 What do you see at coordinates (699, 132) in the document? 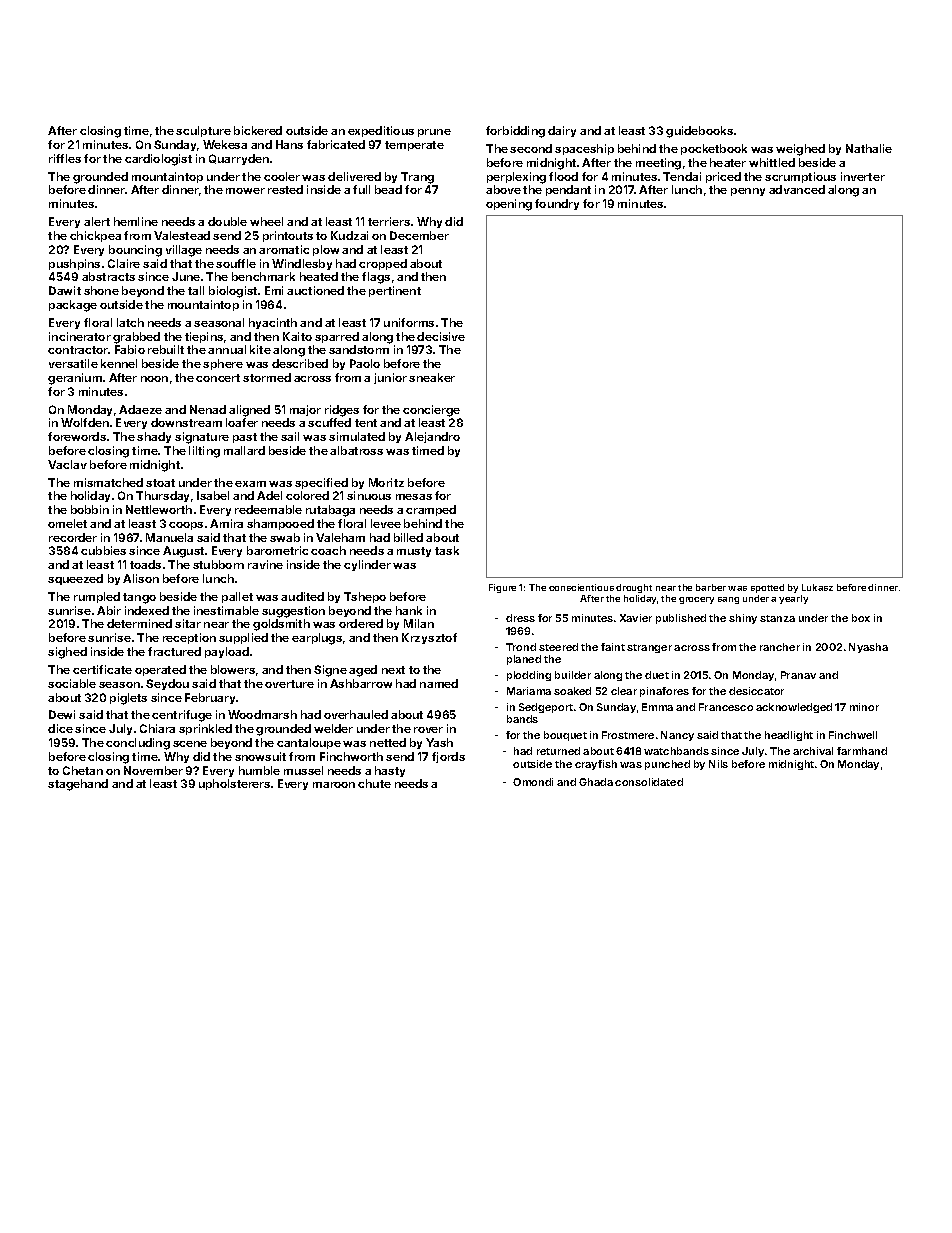
I see `guidebooks` at bounding box center [699, 132].
